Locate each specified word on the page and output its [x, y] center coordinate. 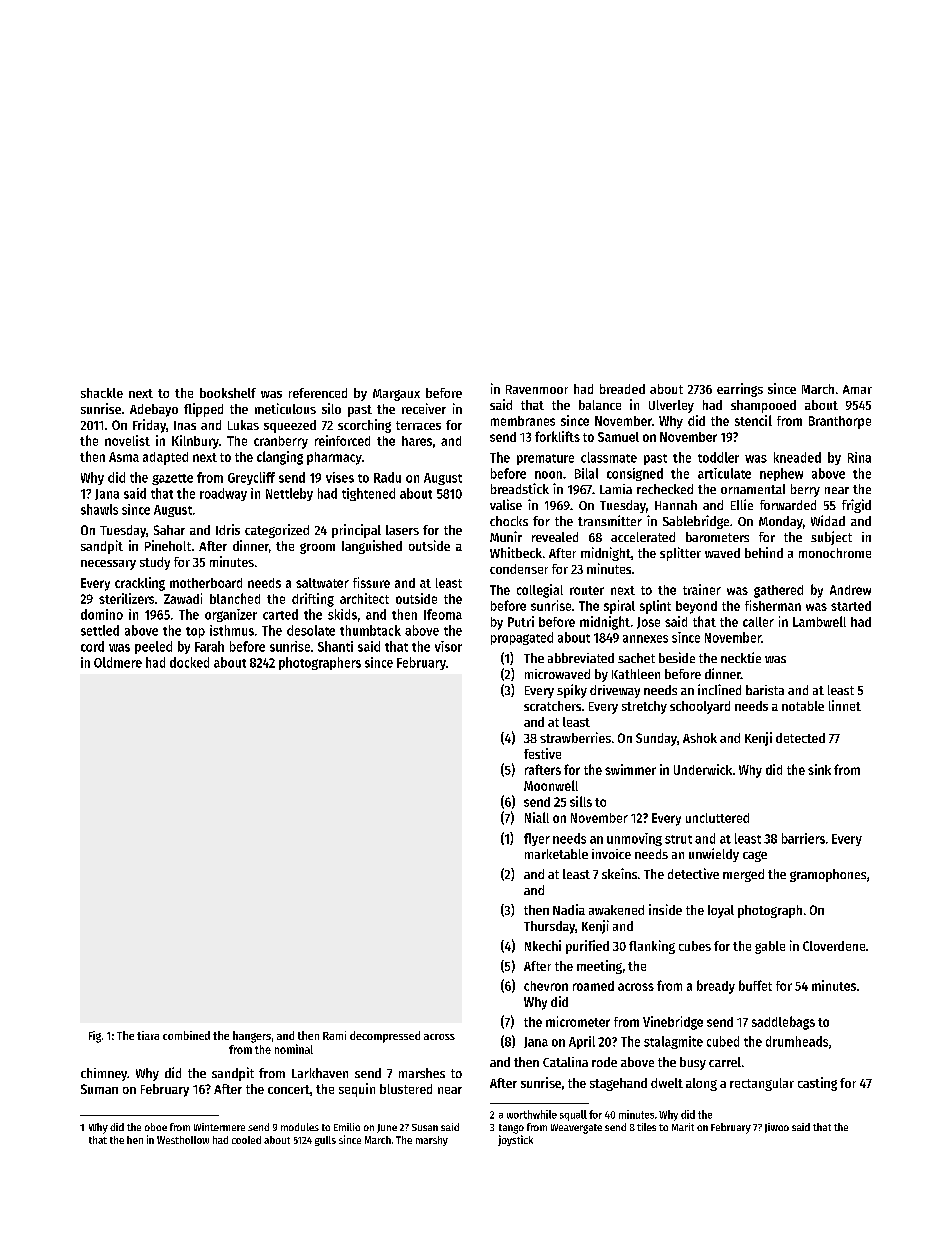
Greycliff [251, 478]
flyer [537, 839]
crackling [140, 584]
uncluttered [717, 818]
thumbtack [370, 630]
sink [819, 769]
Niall [537, 817]
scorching [364, 426]
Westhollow [183, 1140]
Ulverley [671, 406]
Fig [95, 1037]
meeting [599, 967]
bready [716, 987]
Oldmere [118, 662]
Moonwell [551, 785]
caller [758, 622]
